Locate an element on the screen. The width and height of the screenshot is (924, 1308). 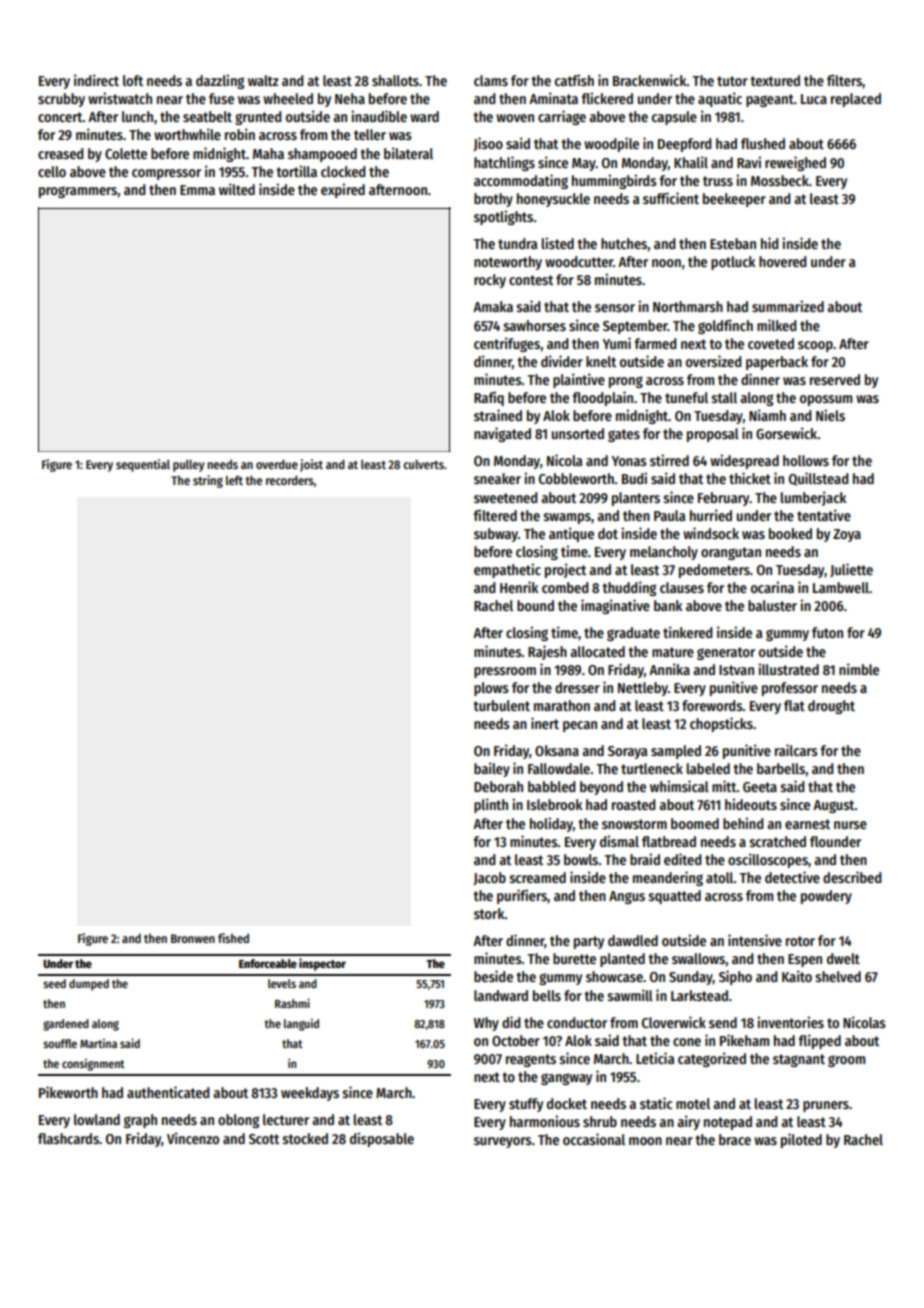
pulley is located at coordinates (188, 466).
